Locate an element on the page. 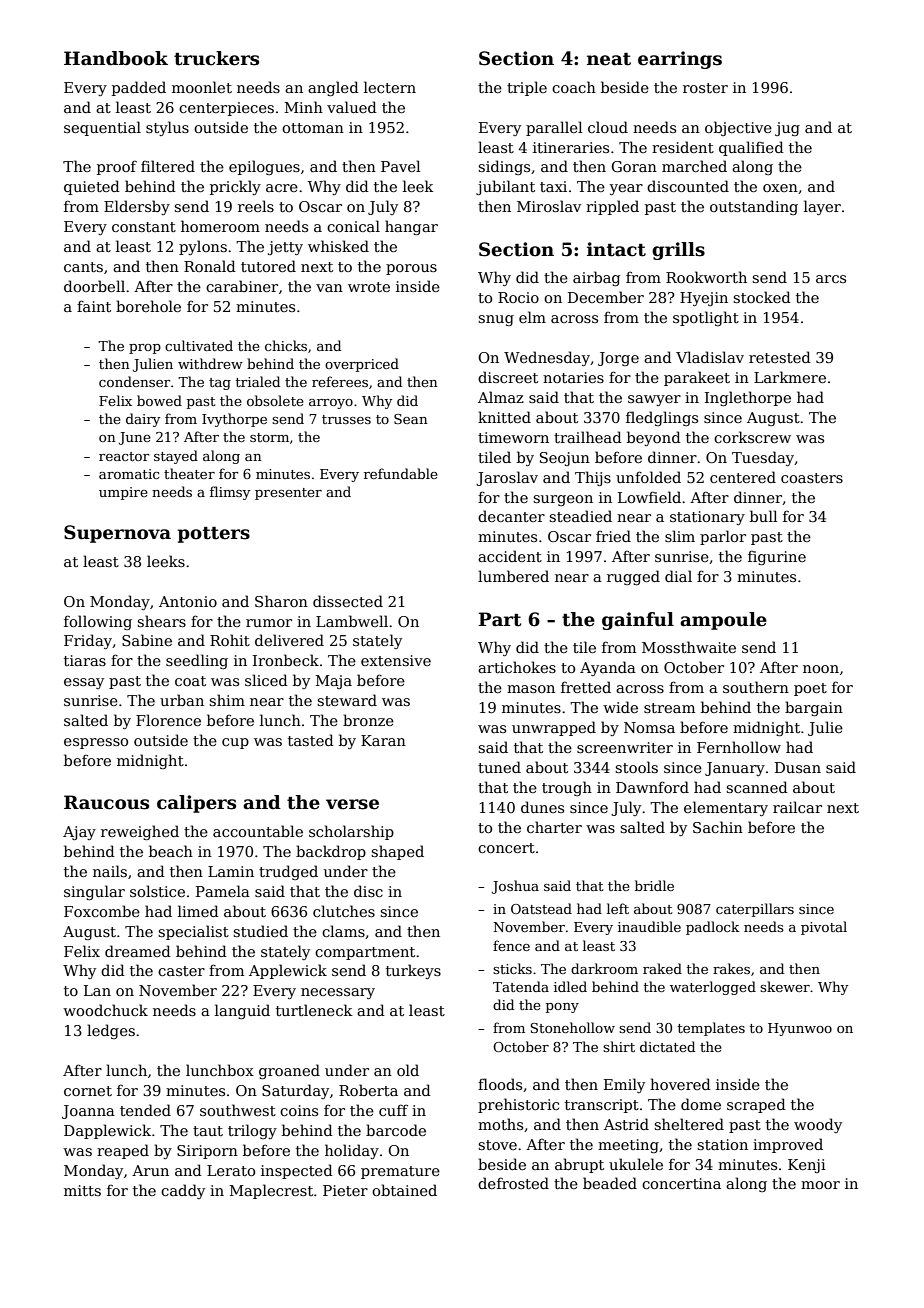 The width and height of the image is (924, 1308). wrote is located at coordinates (369, 287).
